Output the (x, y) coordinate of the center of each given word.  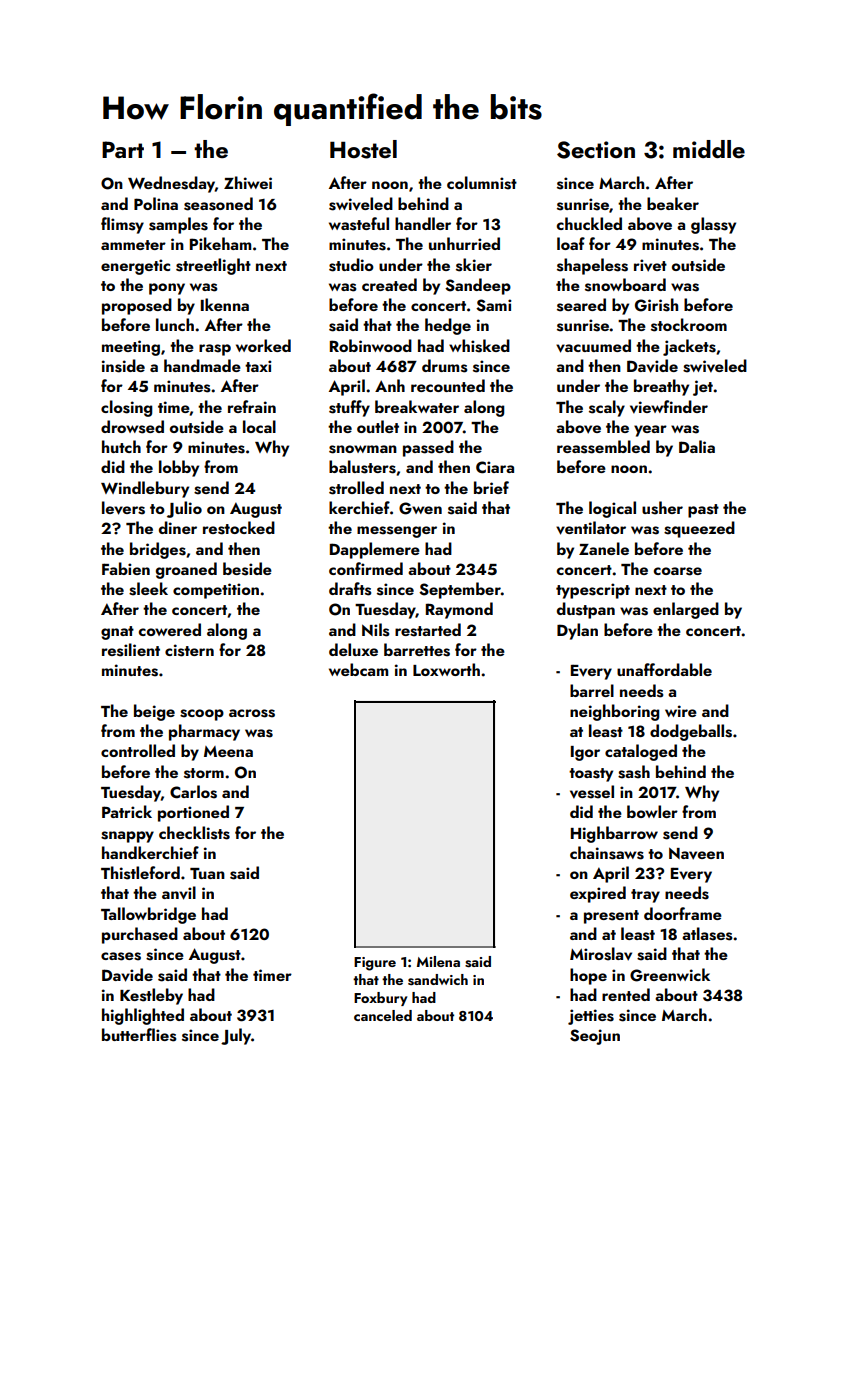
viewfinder (669, 407)
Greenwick (670, 975)
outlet (378, 426)
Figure (375, 964)
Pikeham (220, 243)
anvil (179, 893)
